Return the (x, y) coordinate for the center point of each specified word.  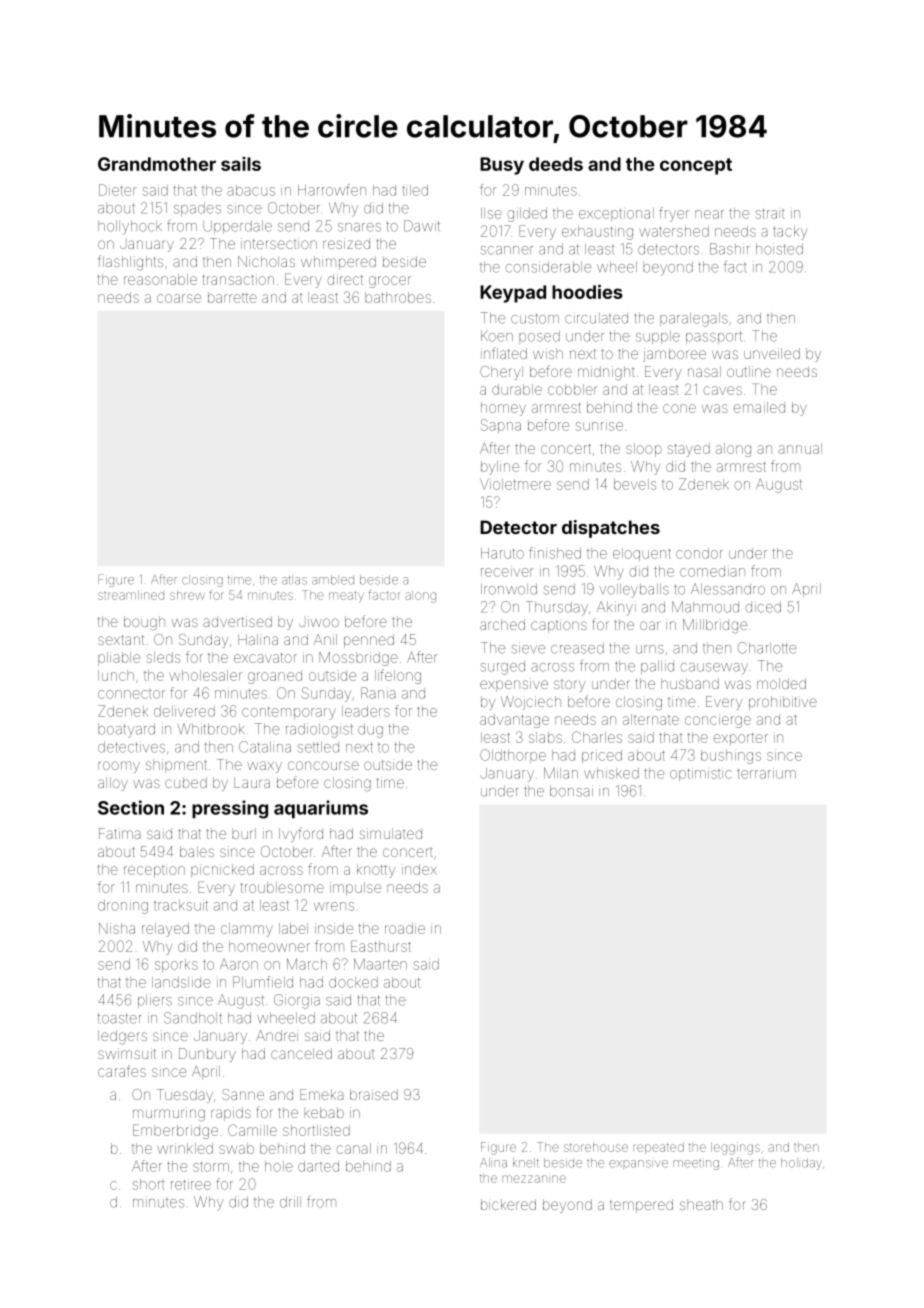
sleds (163, 657)
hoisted (779, 249)
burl (244, 833)
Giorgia (297, 1001)
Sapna (501, 426)
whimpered (338, 263)
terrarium (766, 773)
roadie (405, 928)
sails (241, 164)
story (569, 686)
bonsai (571, 791)
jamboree (674, 355)
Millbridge (715, 626)
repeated (659, 1148)
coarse (179, 298)
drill (290, 1202)
